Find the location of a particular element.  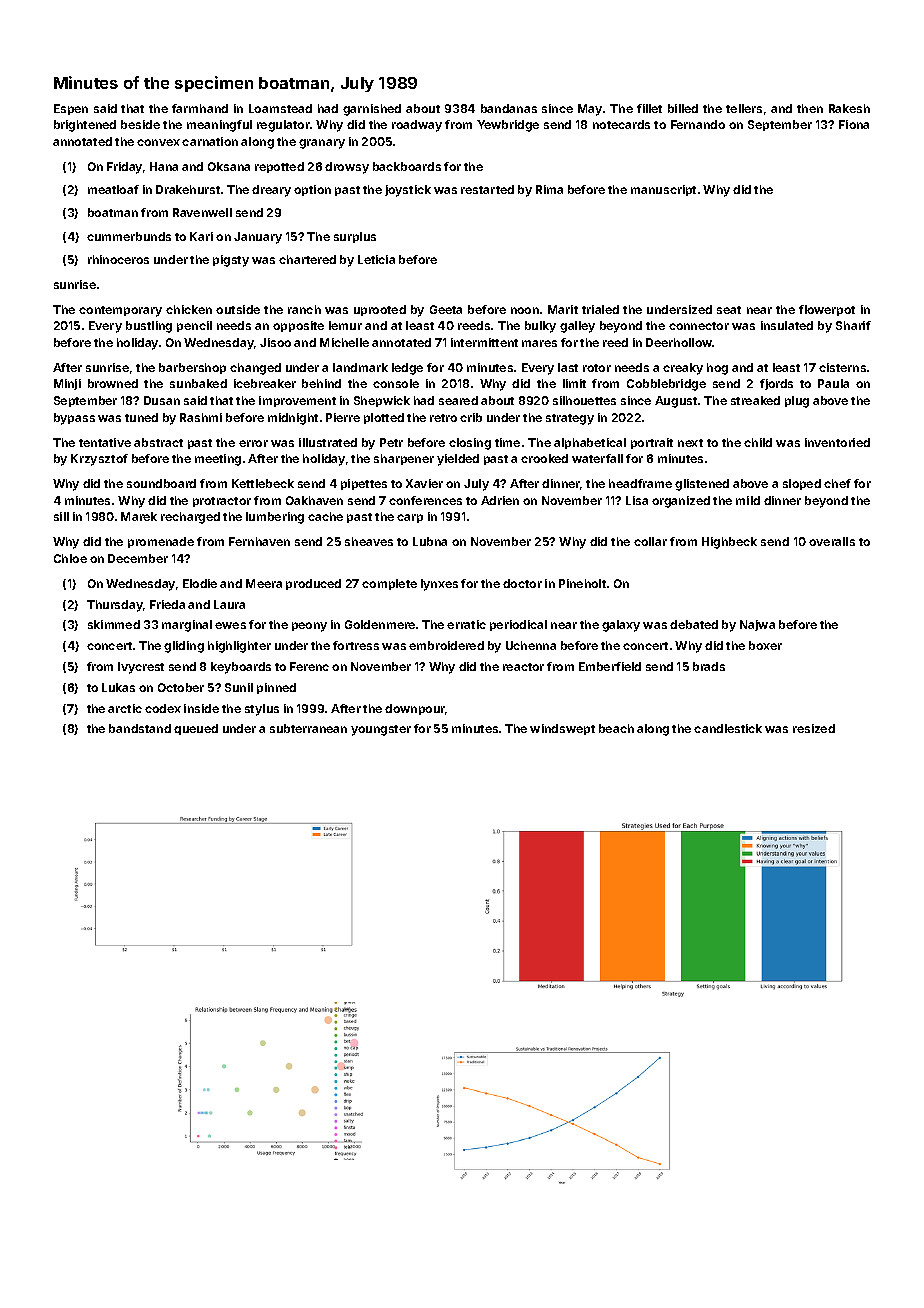

skimmed is located at coordinates (114, 624).
